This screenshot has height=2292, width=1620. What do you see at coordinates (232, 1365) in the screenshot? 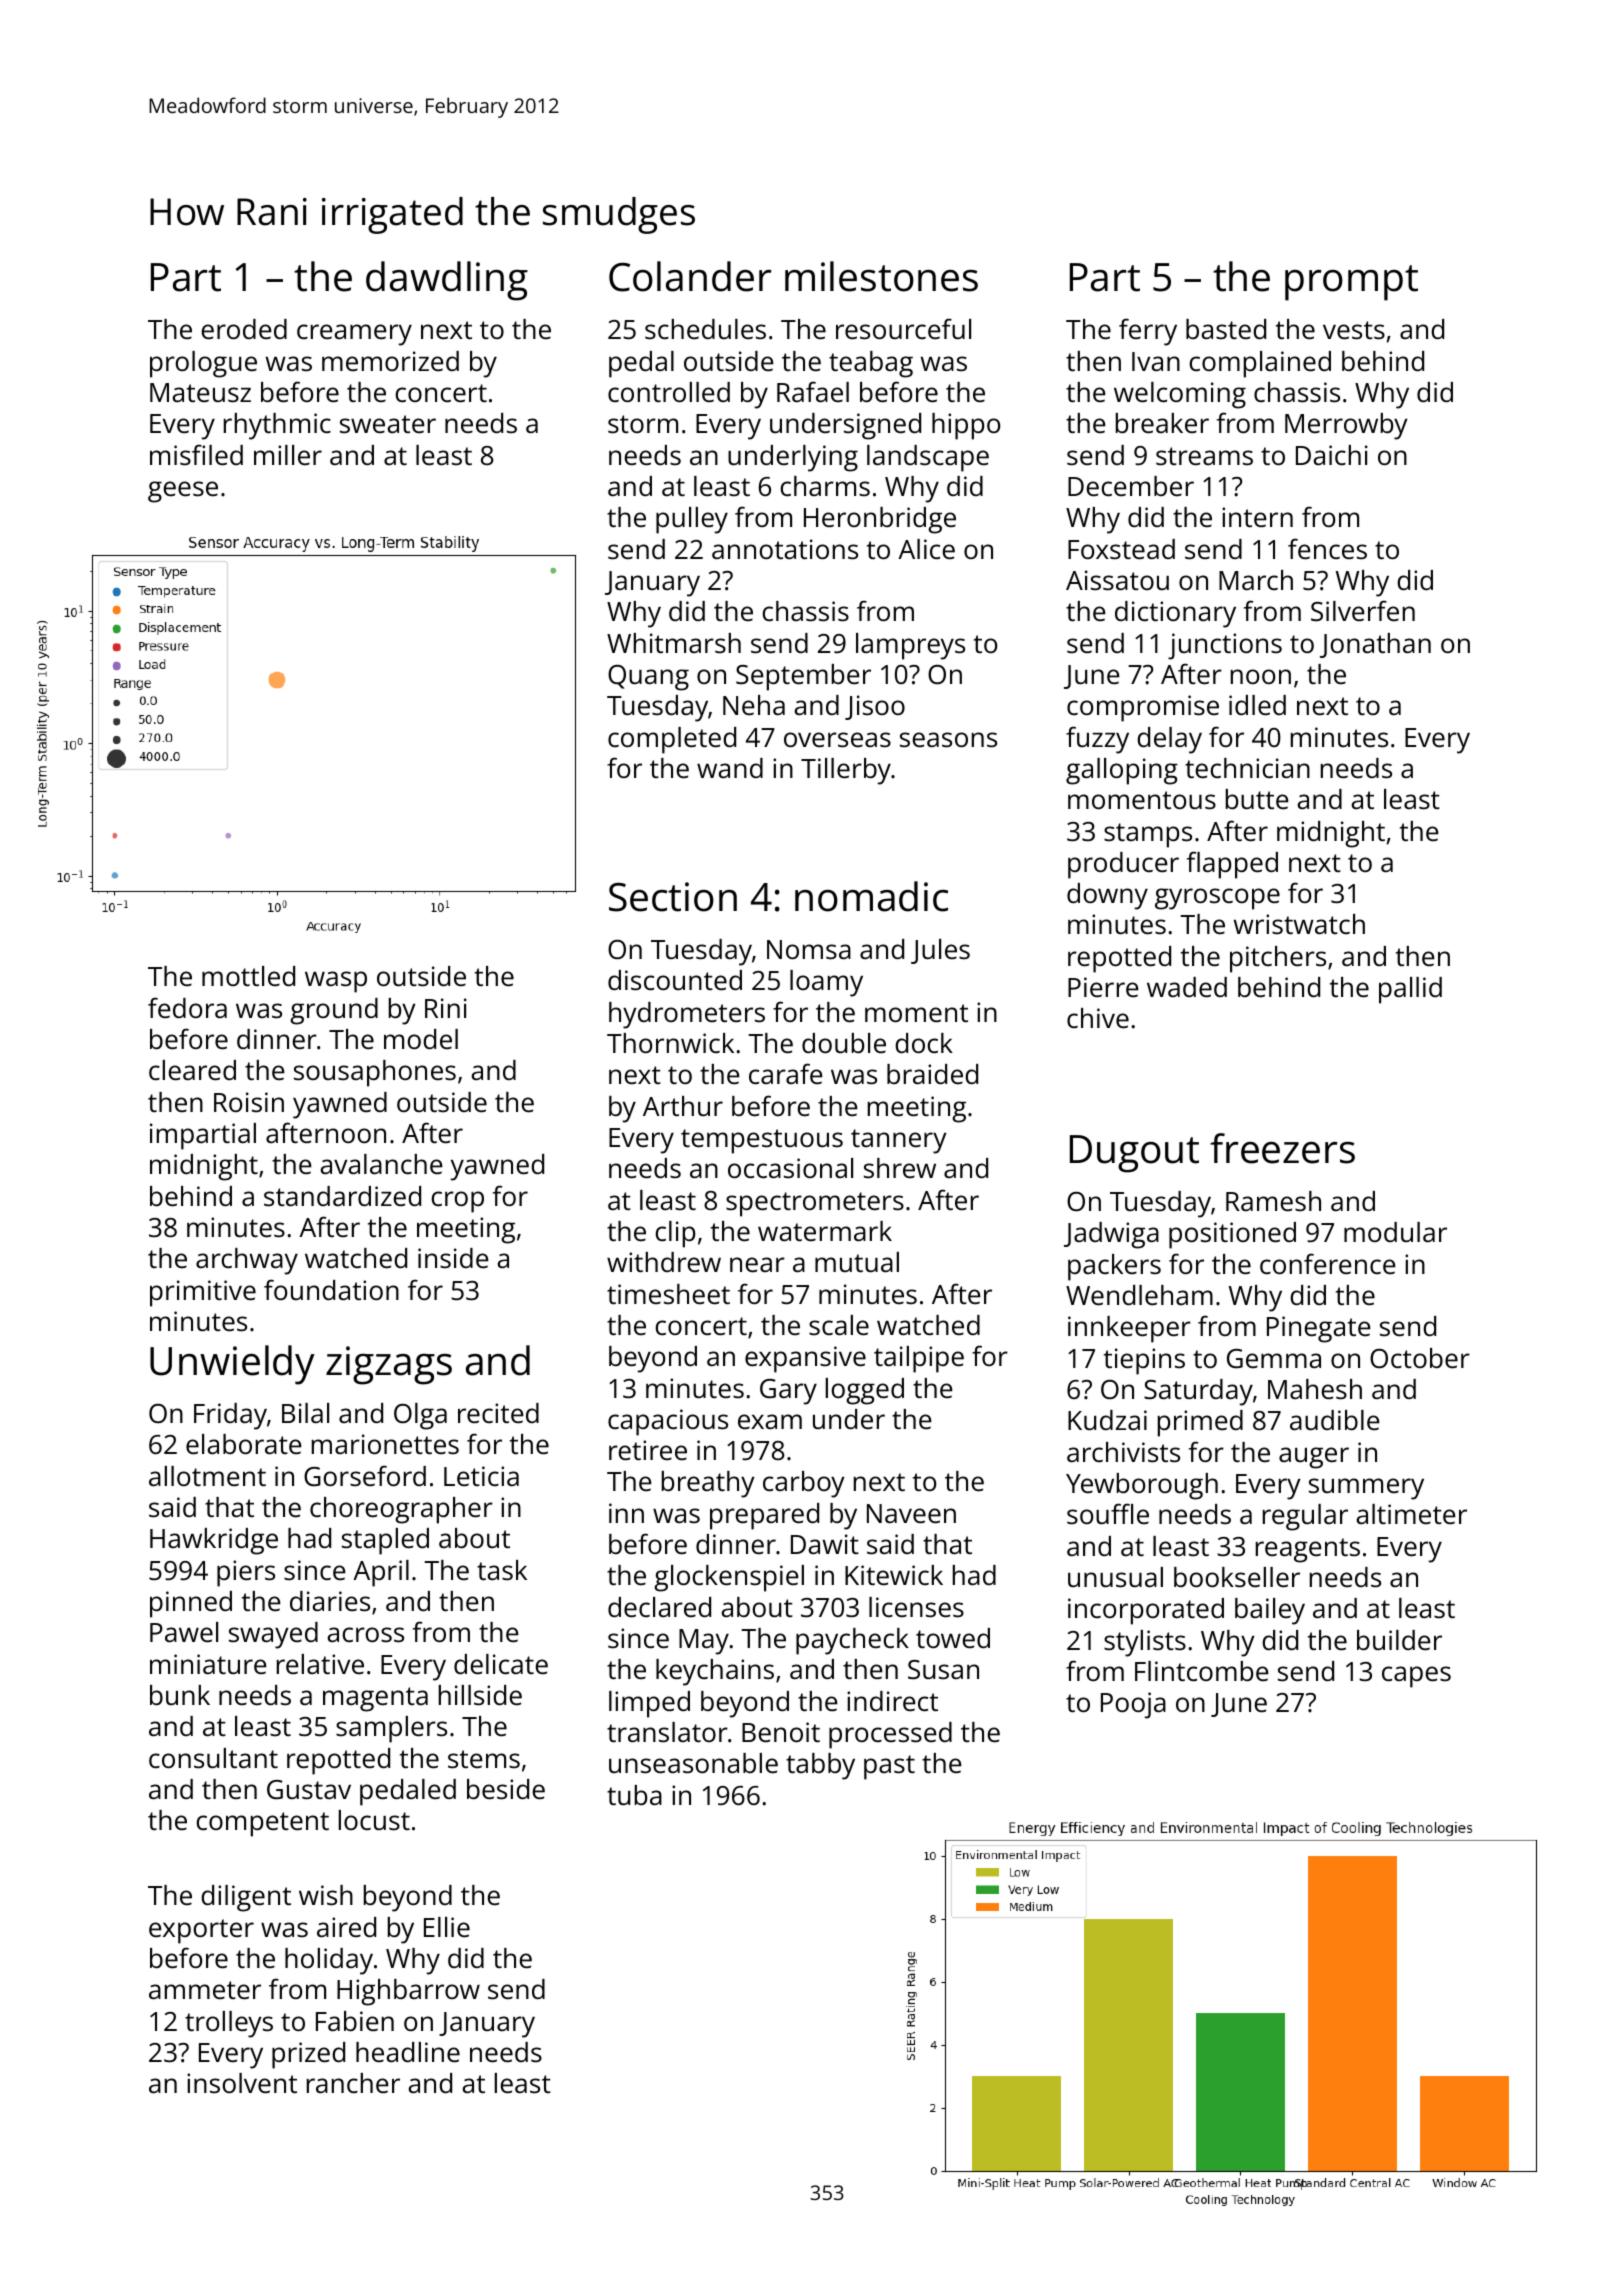
I see `Unwieldy` at bounding box center [232, 1365].
